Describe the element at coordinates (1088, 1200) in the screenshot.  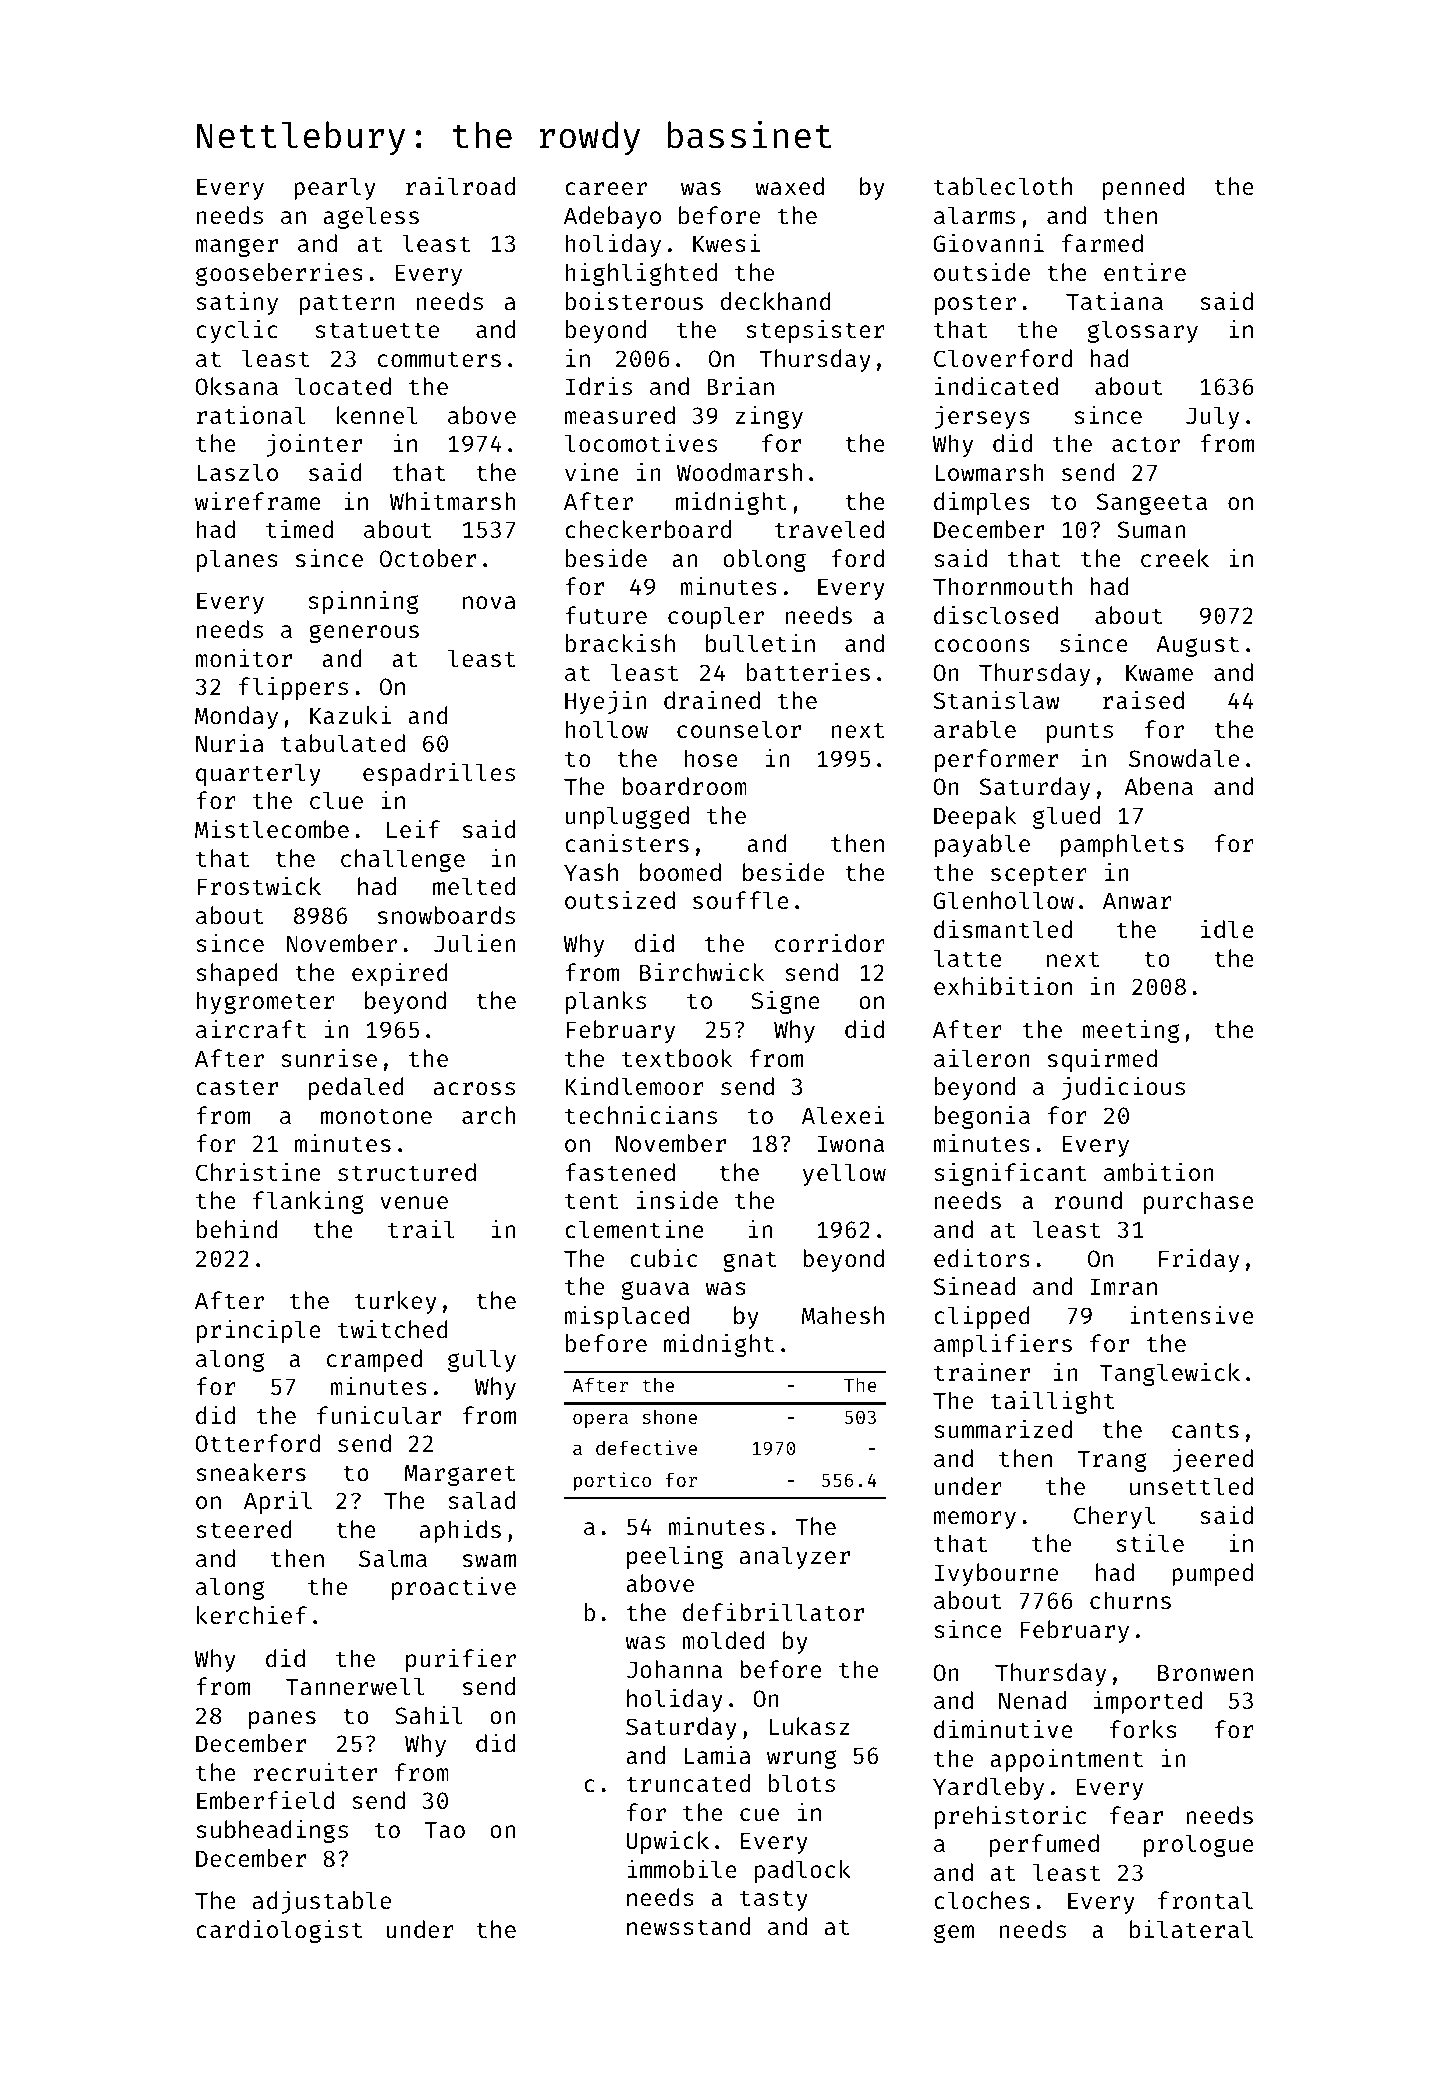
I see `round` at that location.
